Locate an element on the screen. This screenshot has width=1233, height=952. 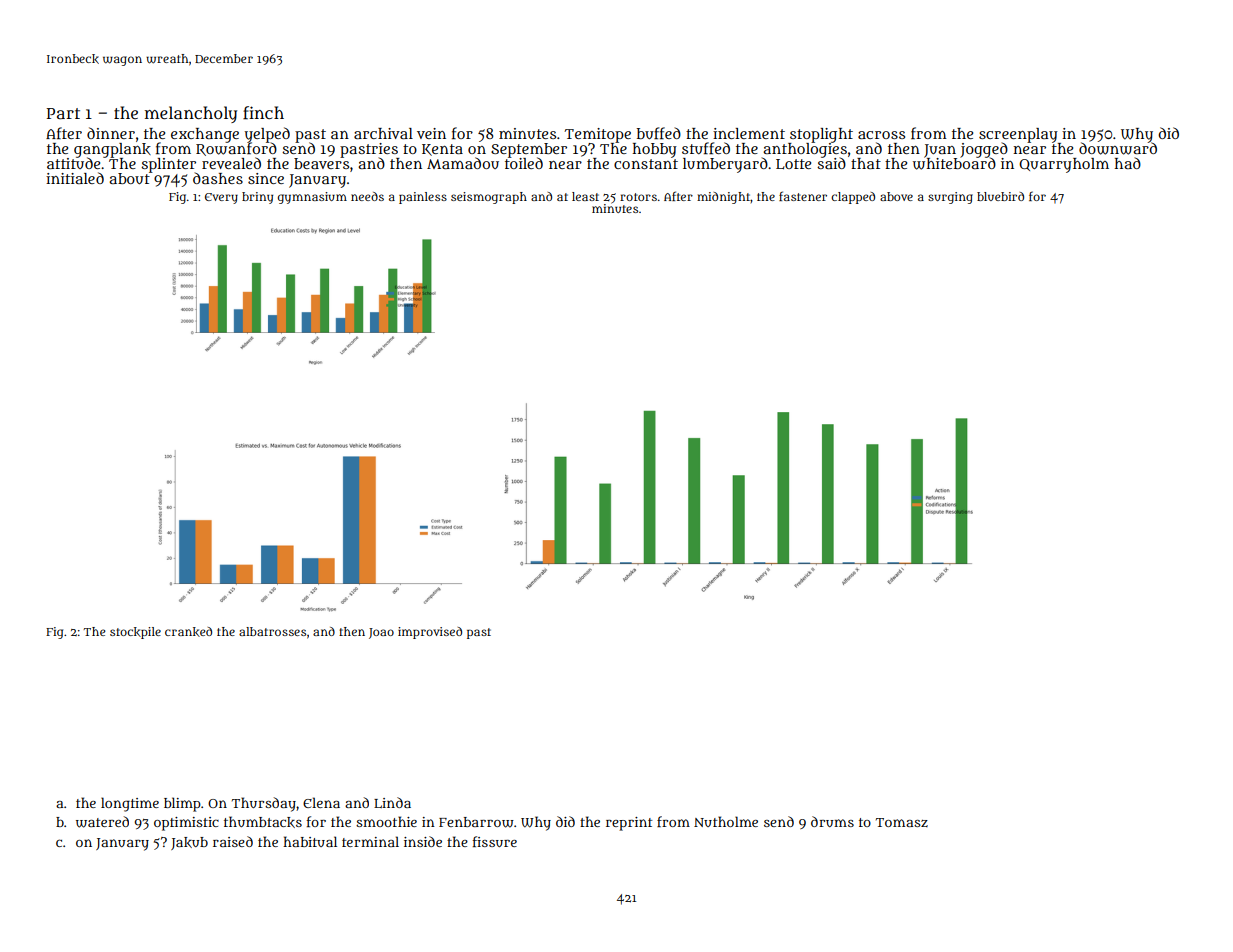
midnight is located at coordinates (723, 198).
